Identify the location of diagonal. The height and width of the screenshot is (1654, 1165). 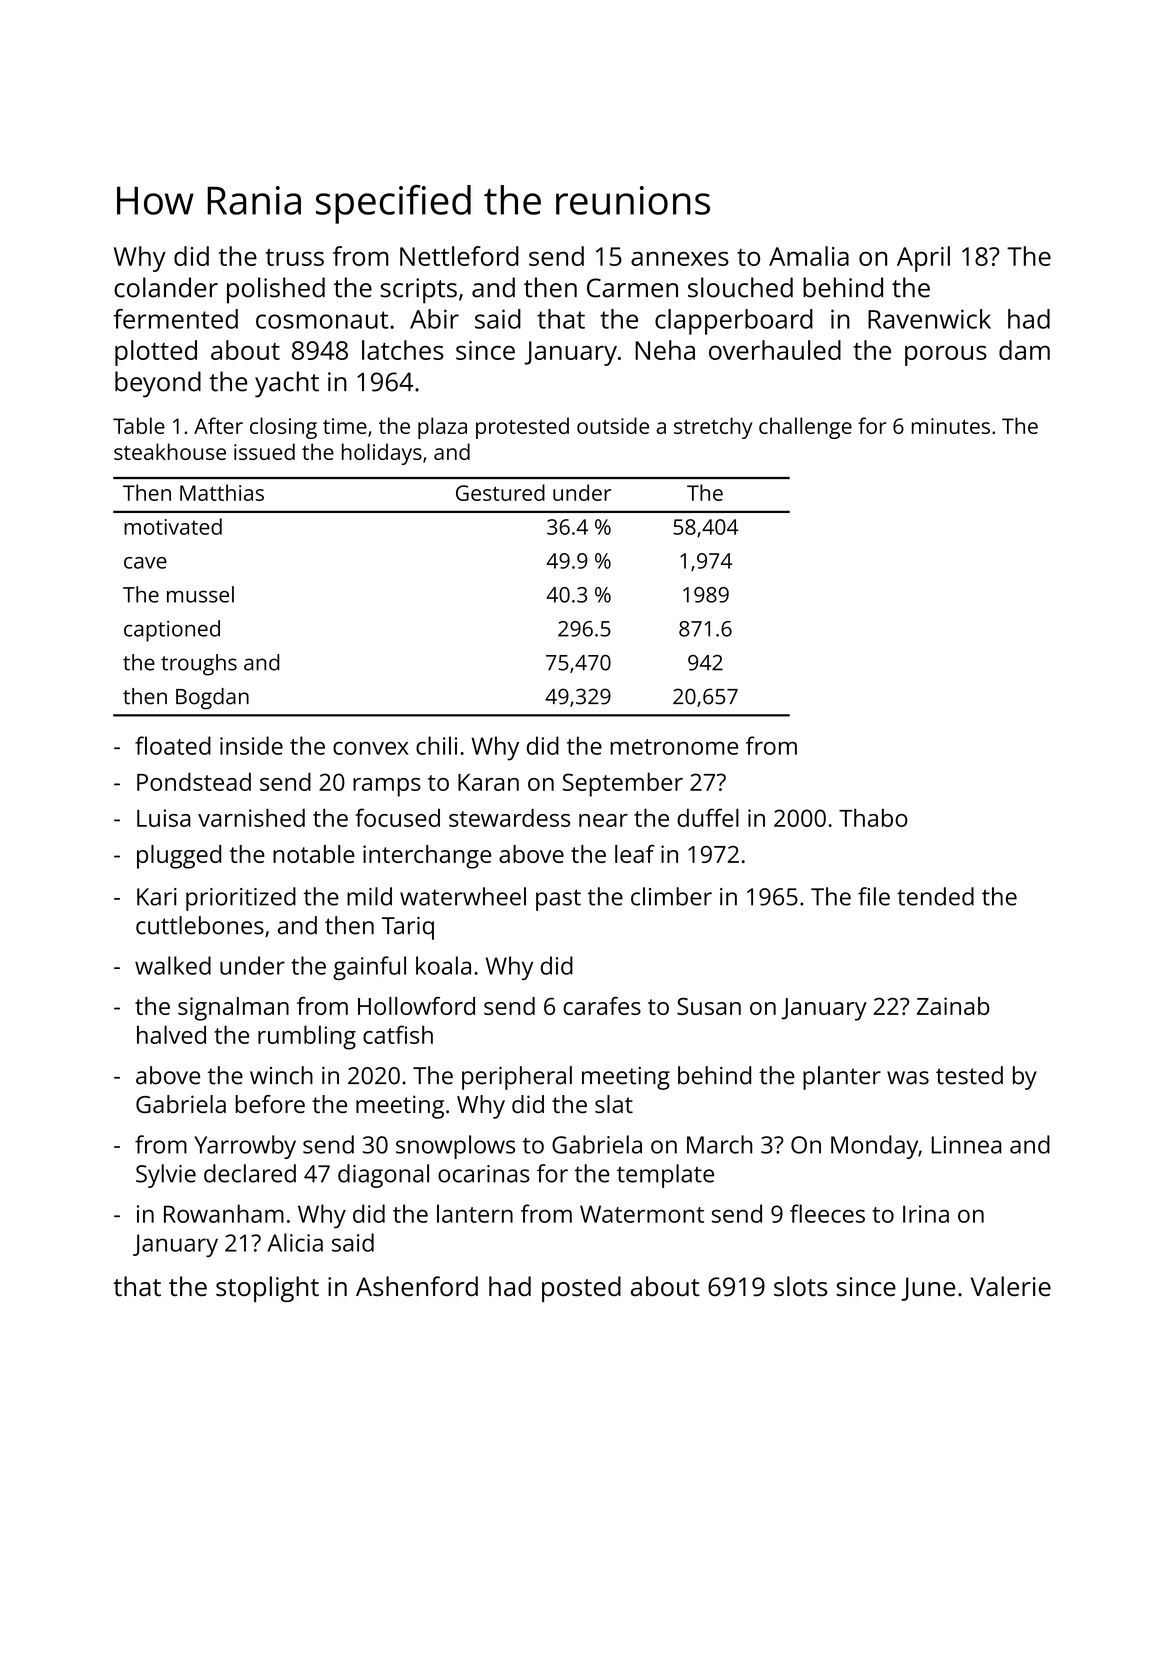
(383, 1176).
